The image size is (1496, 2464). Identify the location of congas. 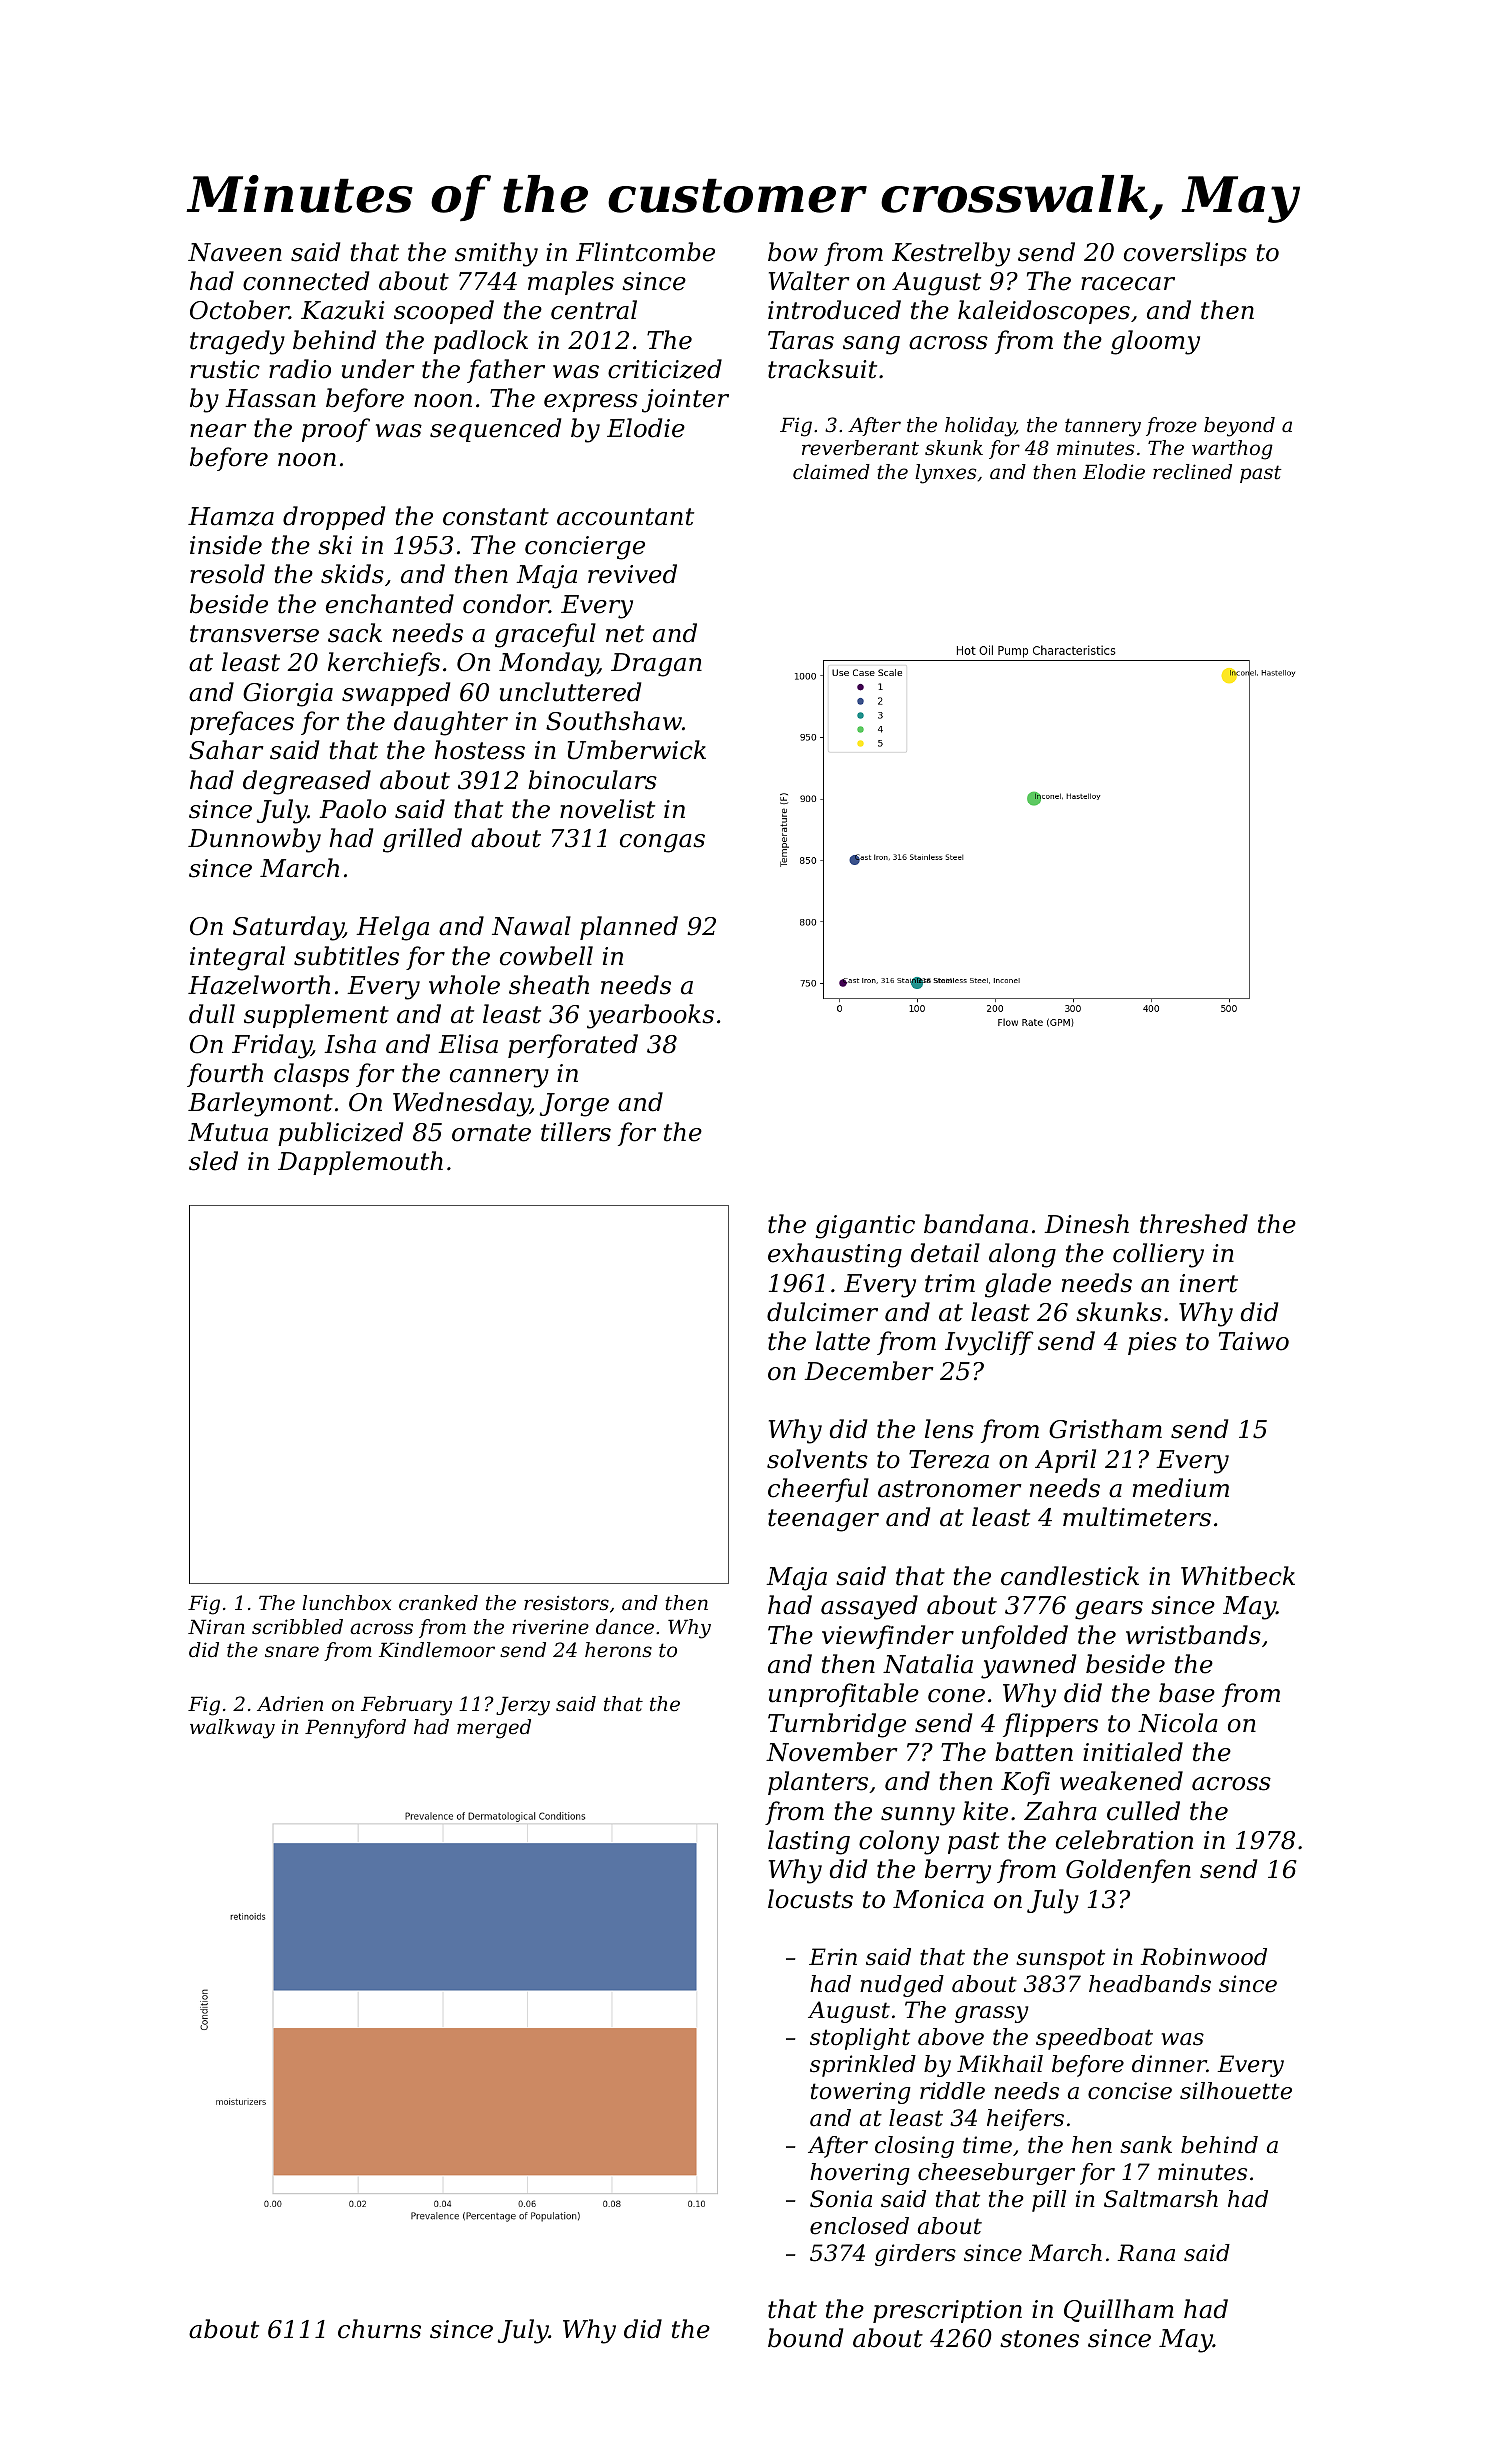
(662, 843).
